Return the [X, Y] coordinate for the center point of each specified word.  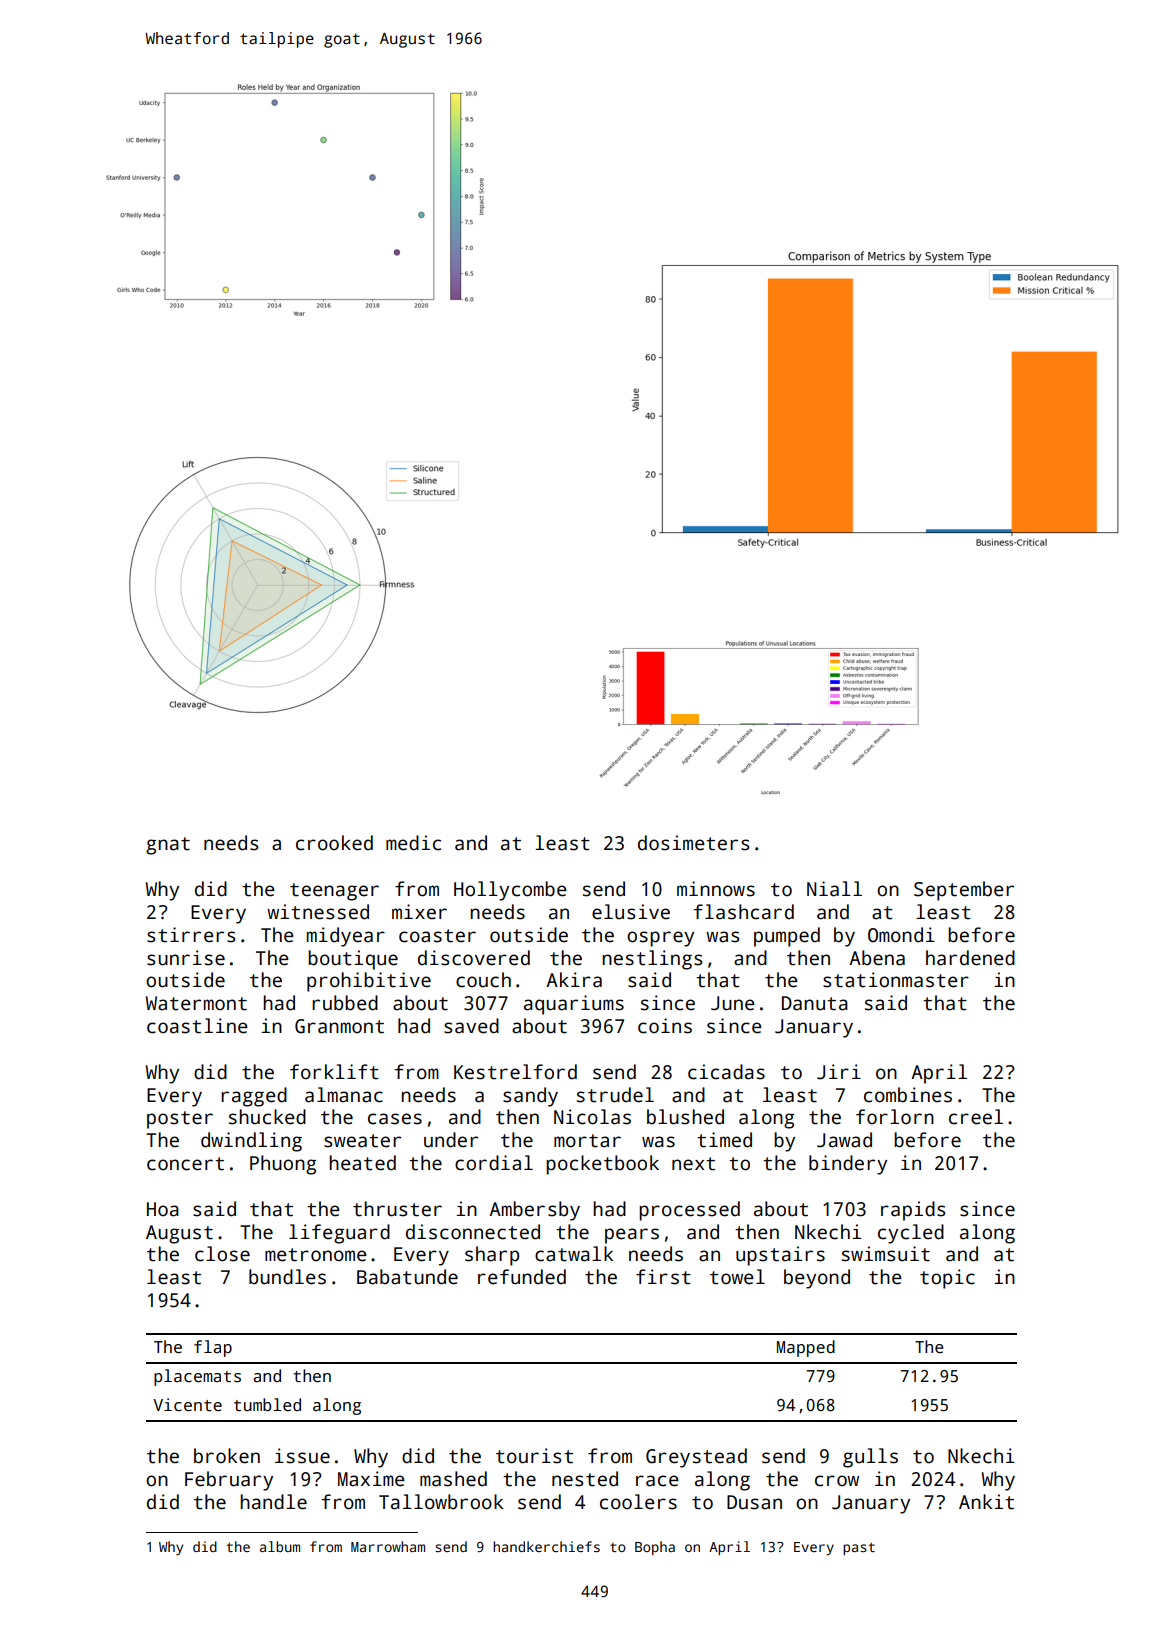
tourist [534, 1456]
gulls [870, 1458]
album [280, 1546]
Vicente [187, 1405]
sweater [362, 1141]
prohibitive [369, 982]
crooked [334, 843]
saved [471, 1026]
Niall [834, 889]
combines [908, 1095]
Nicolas [592, 1117]
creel [976, 1117]
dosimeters [694, 843]
